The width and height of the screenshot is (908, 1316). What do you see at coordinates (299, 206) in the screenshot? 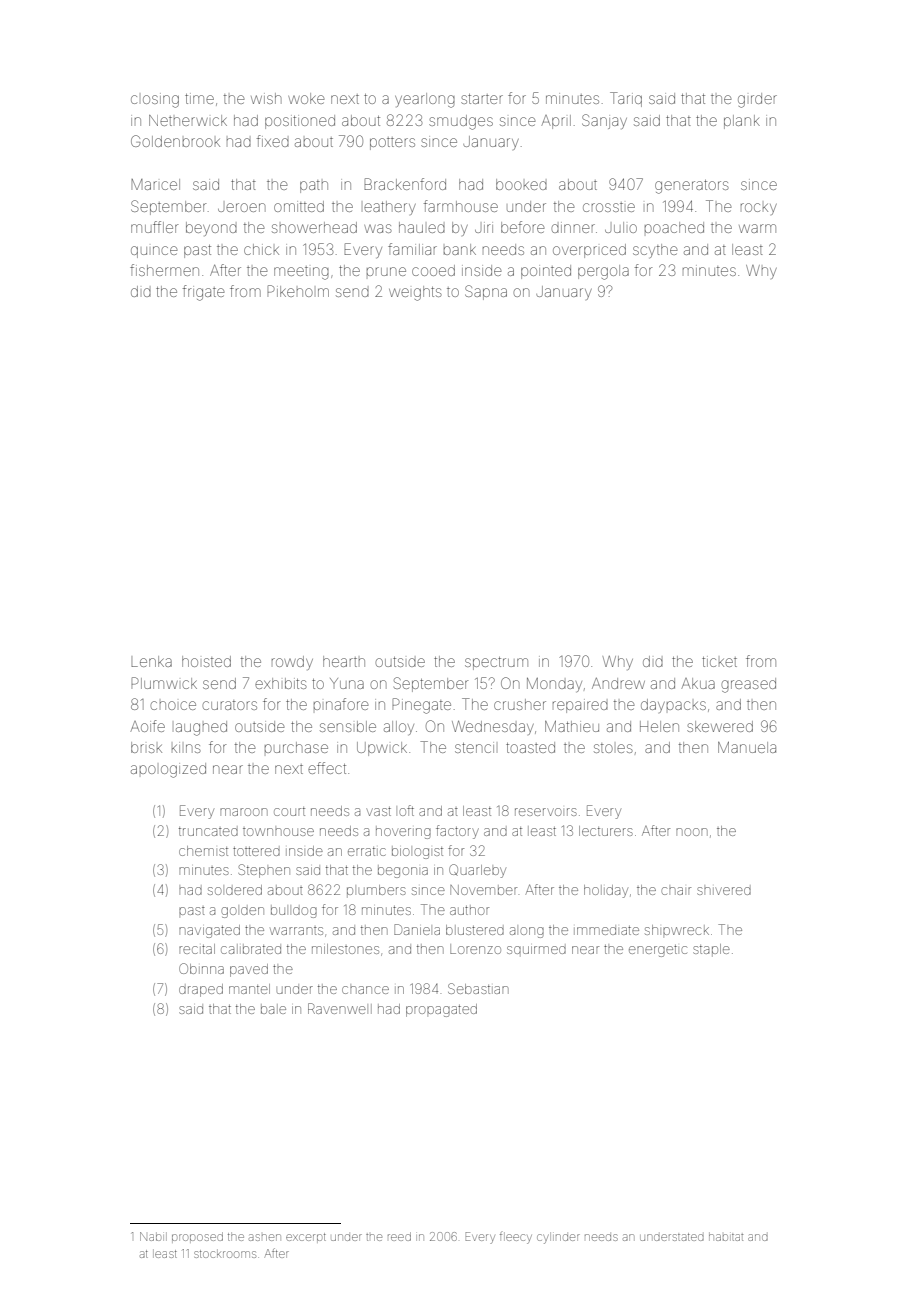
I see `omitted` at bounding box center [299, 206].
